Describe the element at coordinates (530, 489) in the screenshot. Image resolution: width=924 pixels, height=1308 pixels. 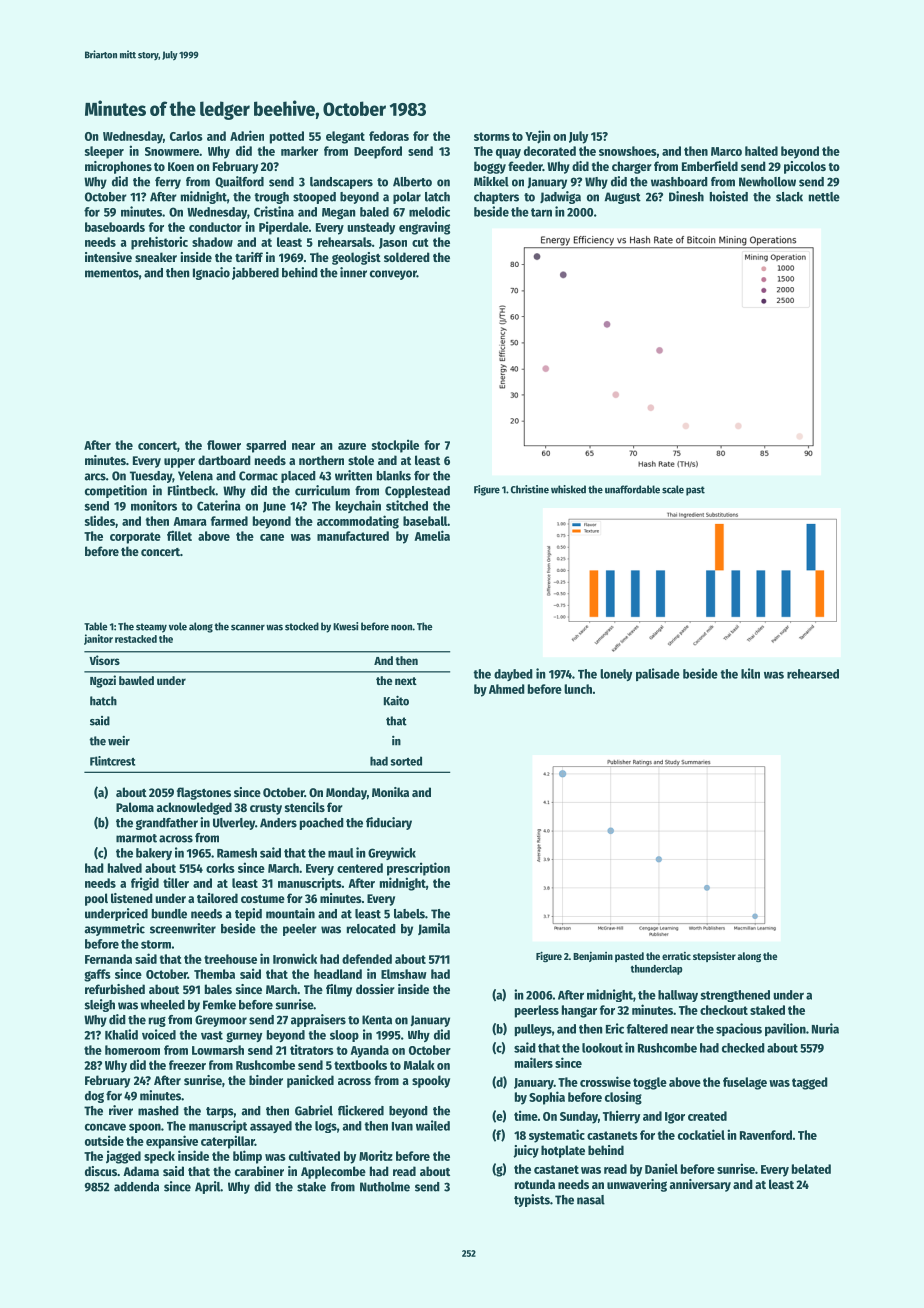
I see `Christine` at that location.
